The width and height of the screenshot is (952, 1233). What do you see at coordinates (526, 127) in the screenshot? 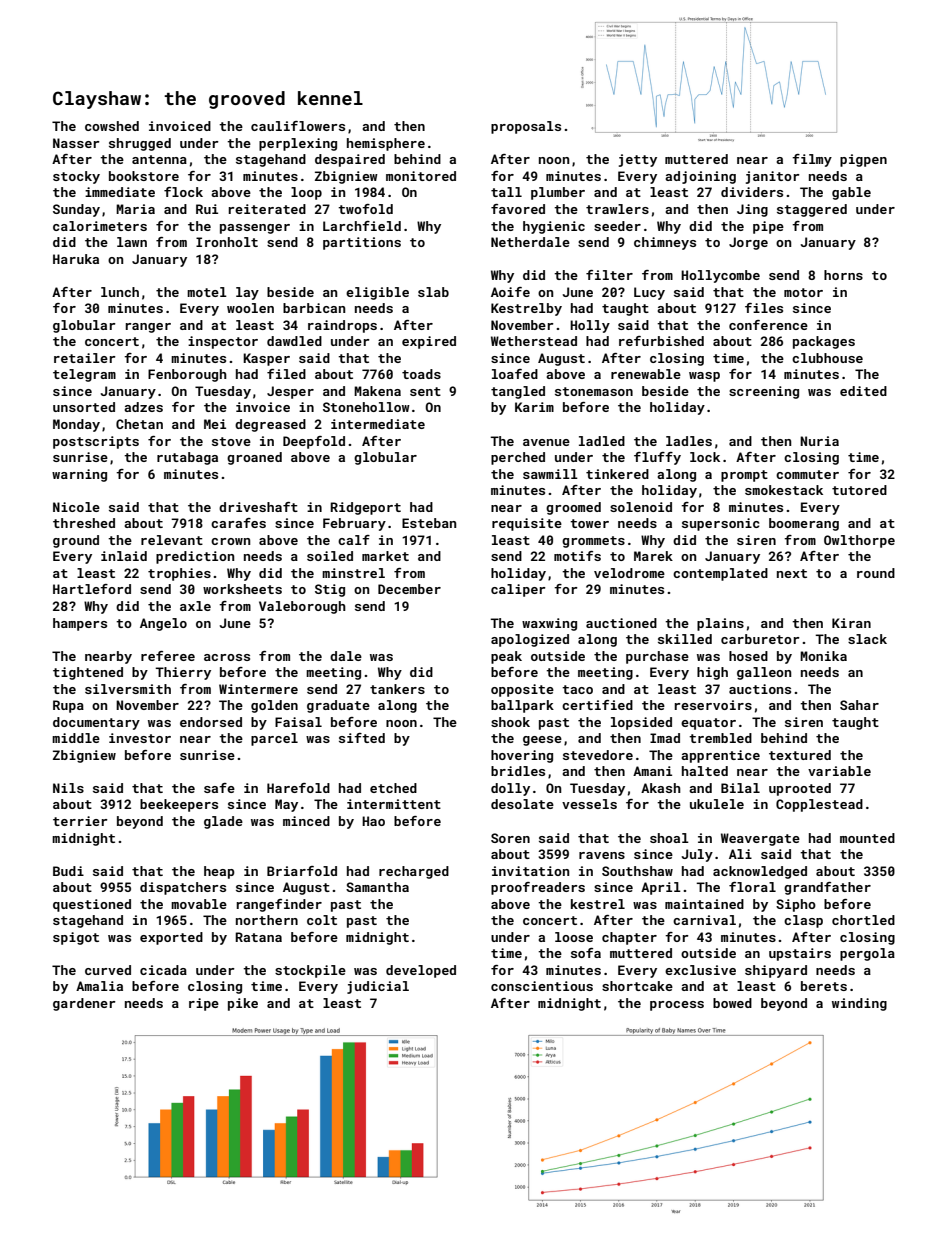
I see `proposals` at bounding box center [526, 127].
